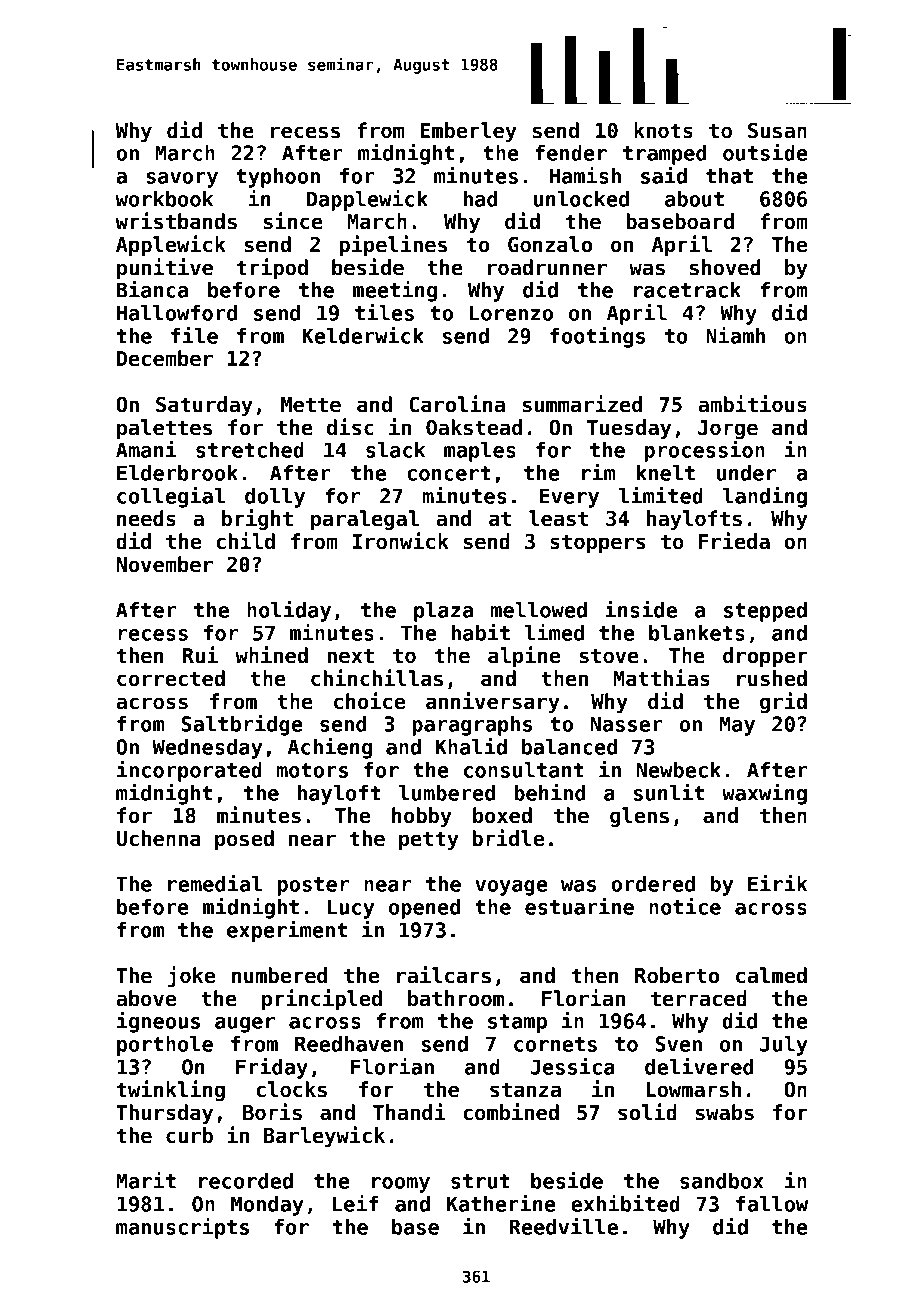 This image has height=1314, width=924. What do you see at coordinates (468, 132) in the image?
I see `Emberley` at bounding box center [468, 132].
